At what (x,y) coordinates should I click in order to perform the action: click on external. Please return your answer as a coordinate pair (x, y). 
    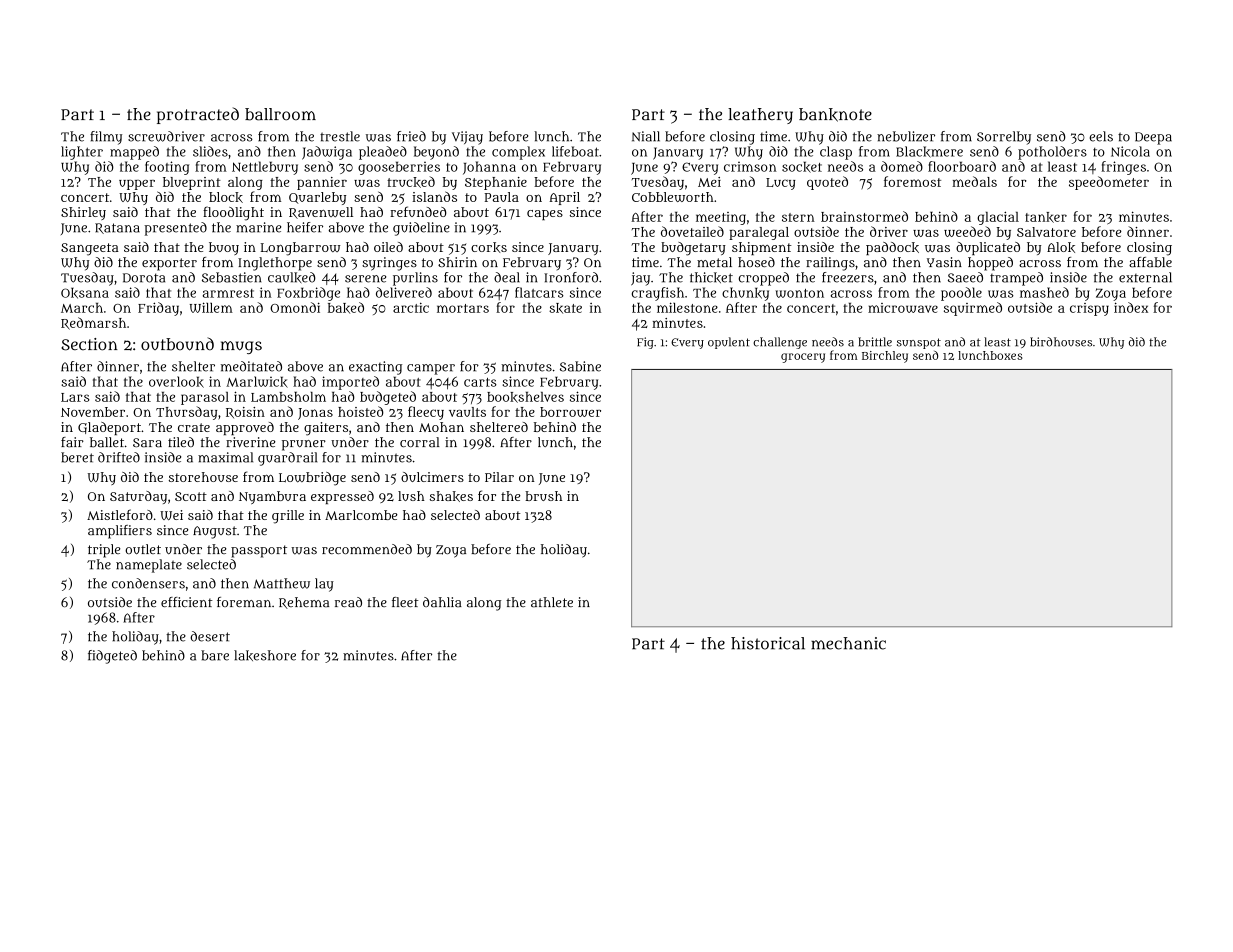
    Looking at the image, I should click on (1145, 277).
